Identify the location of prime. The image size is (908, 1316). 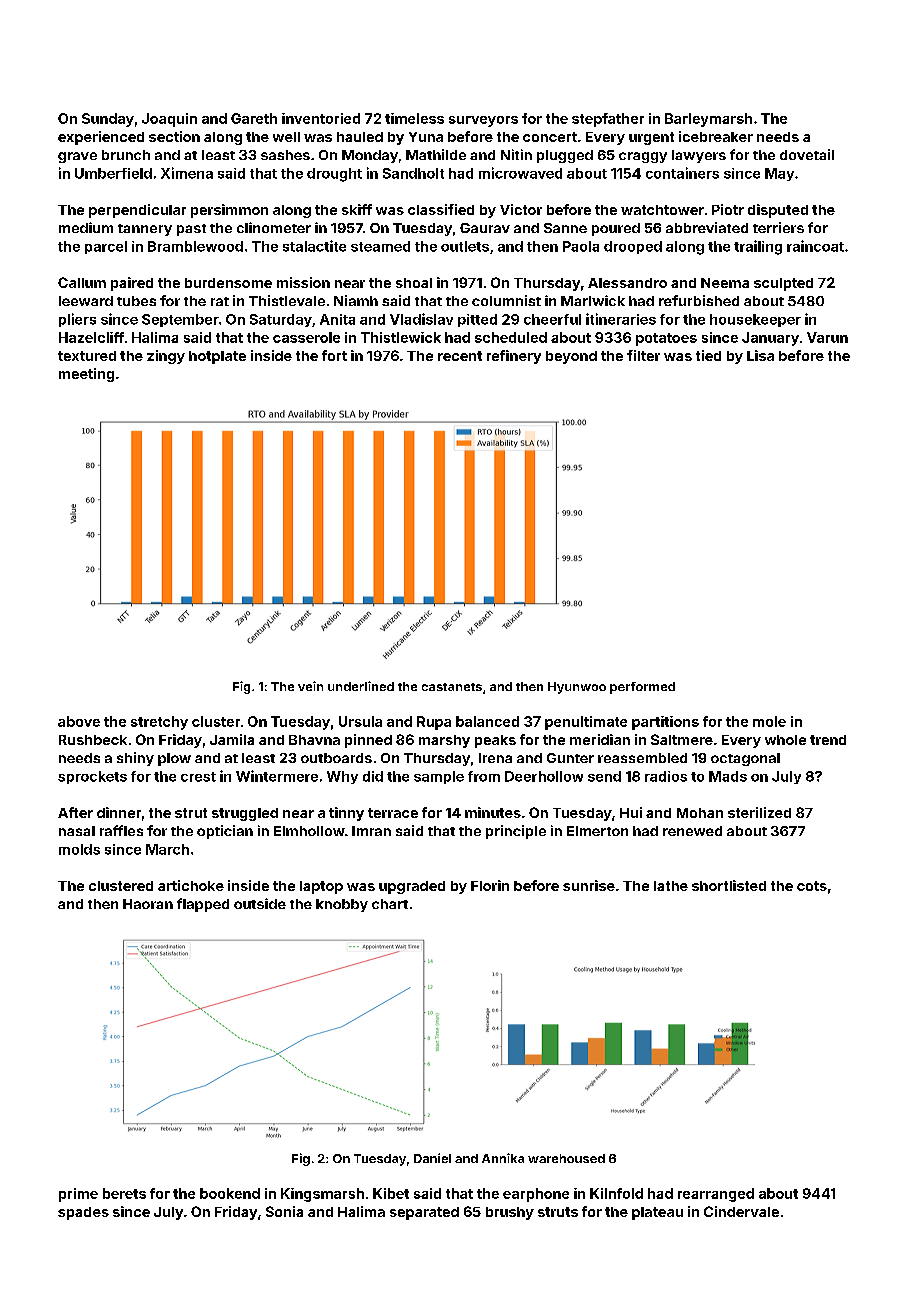
(78, 1195).
